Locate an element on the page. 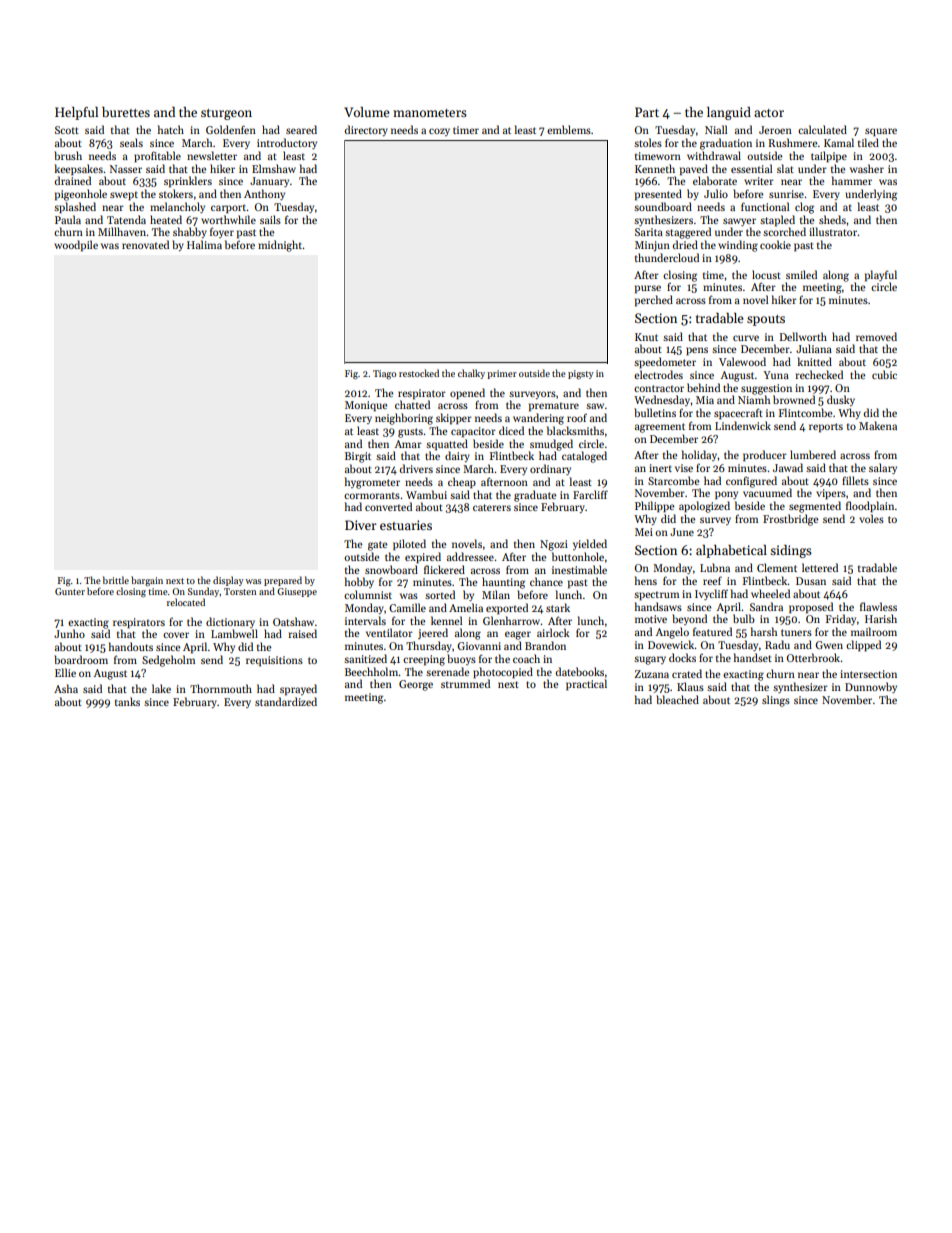 Image resolution: width=952 pixels, height=1233 pixels. ordinary is located at coordinates (550, 469).
